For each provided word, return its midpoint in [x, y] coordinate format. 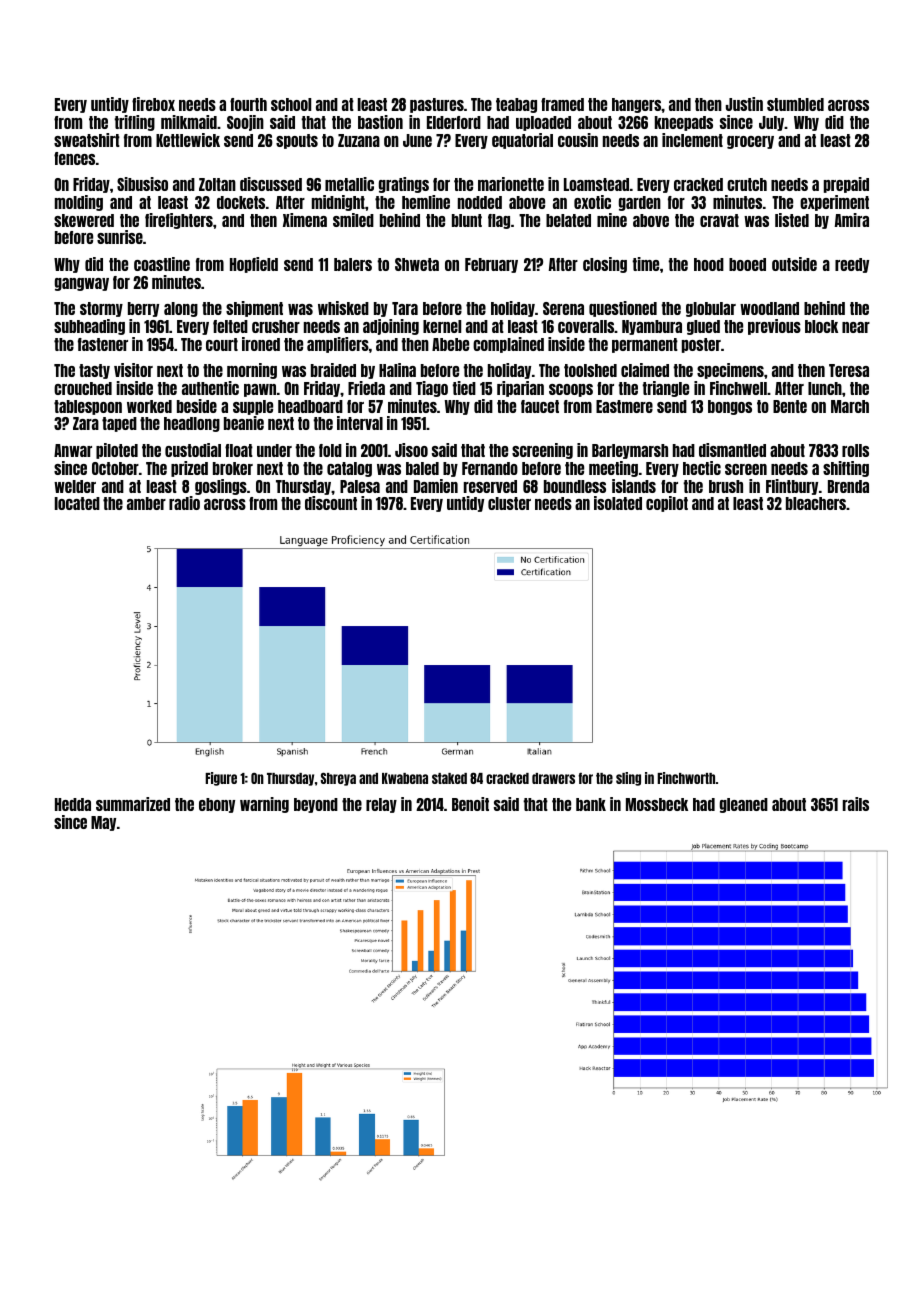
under [274, 450]
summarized [133, 804]
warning [264, 805]
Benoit [470, 804]
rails [856, 804]
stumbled [795, 104]
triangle [665, 389]
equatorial [522, 141]
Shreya [338, 779]
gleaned [744, 805]
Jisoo [411, 450]
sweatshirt [87, 140]
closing [605, 265]
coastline [162, 264]
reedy [852, 265]
